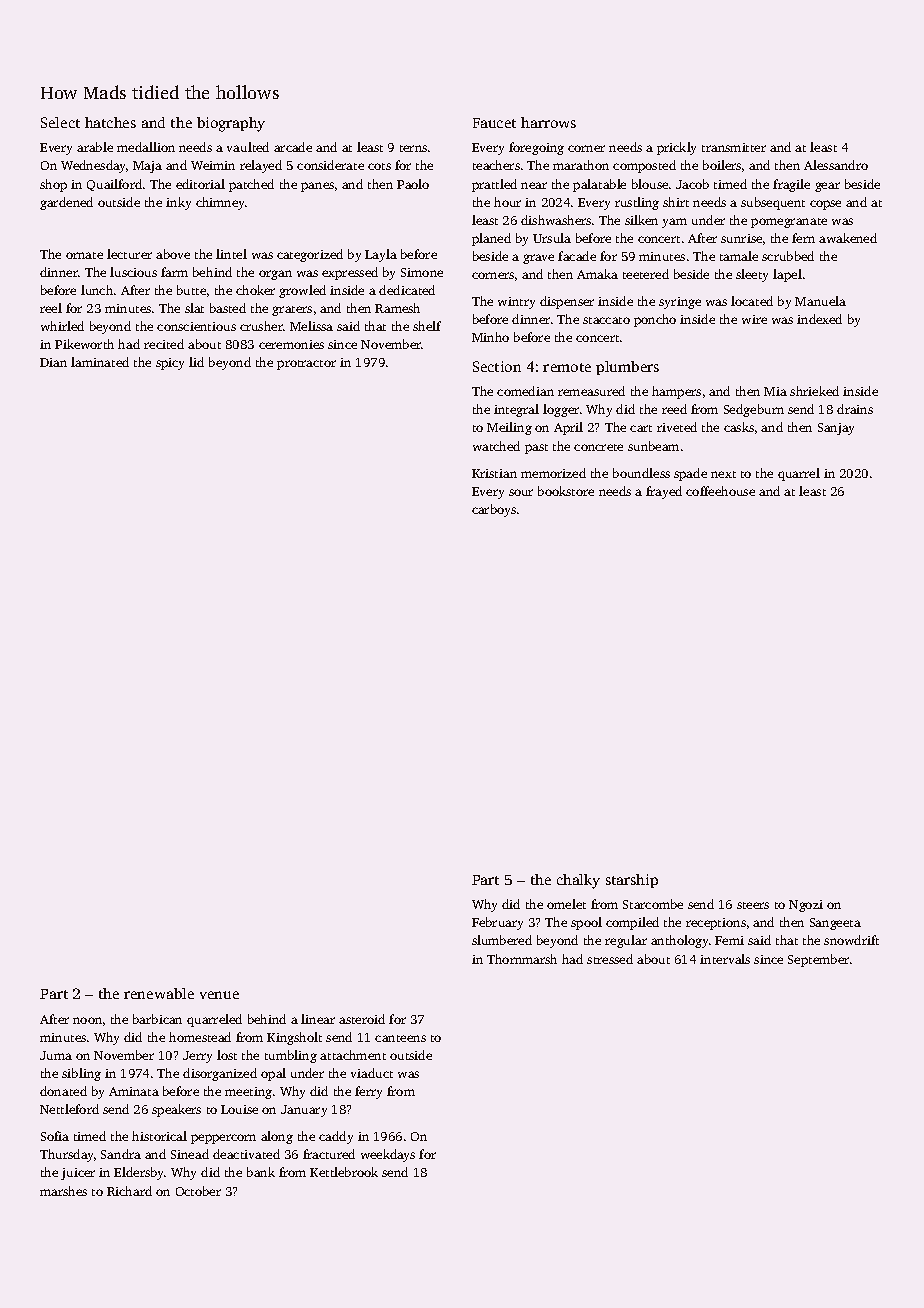  I want to click on Juma, so click(56, 1055).
